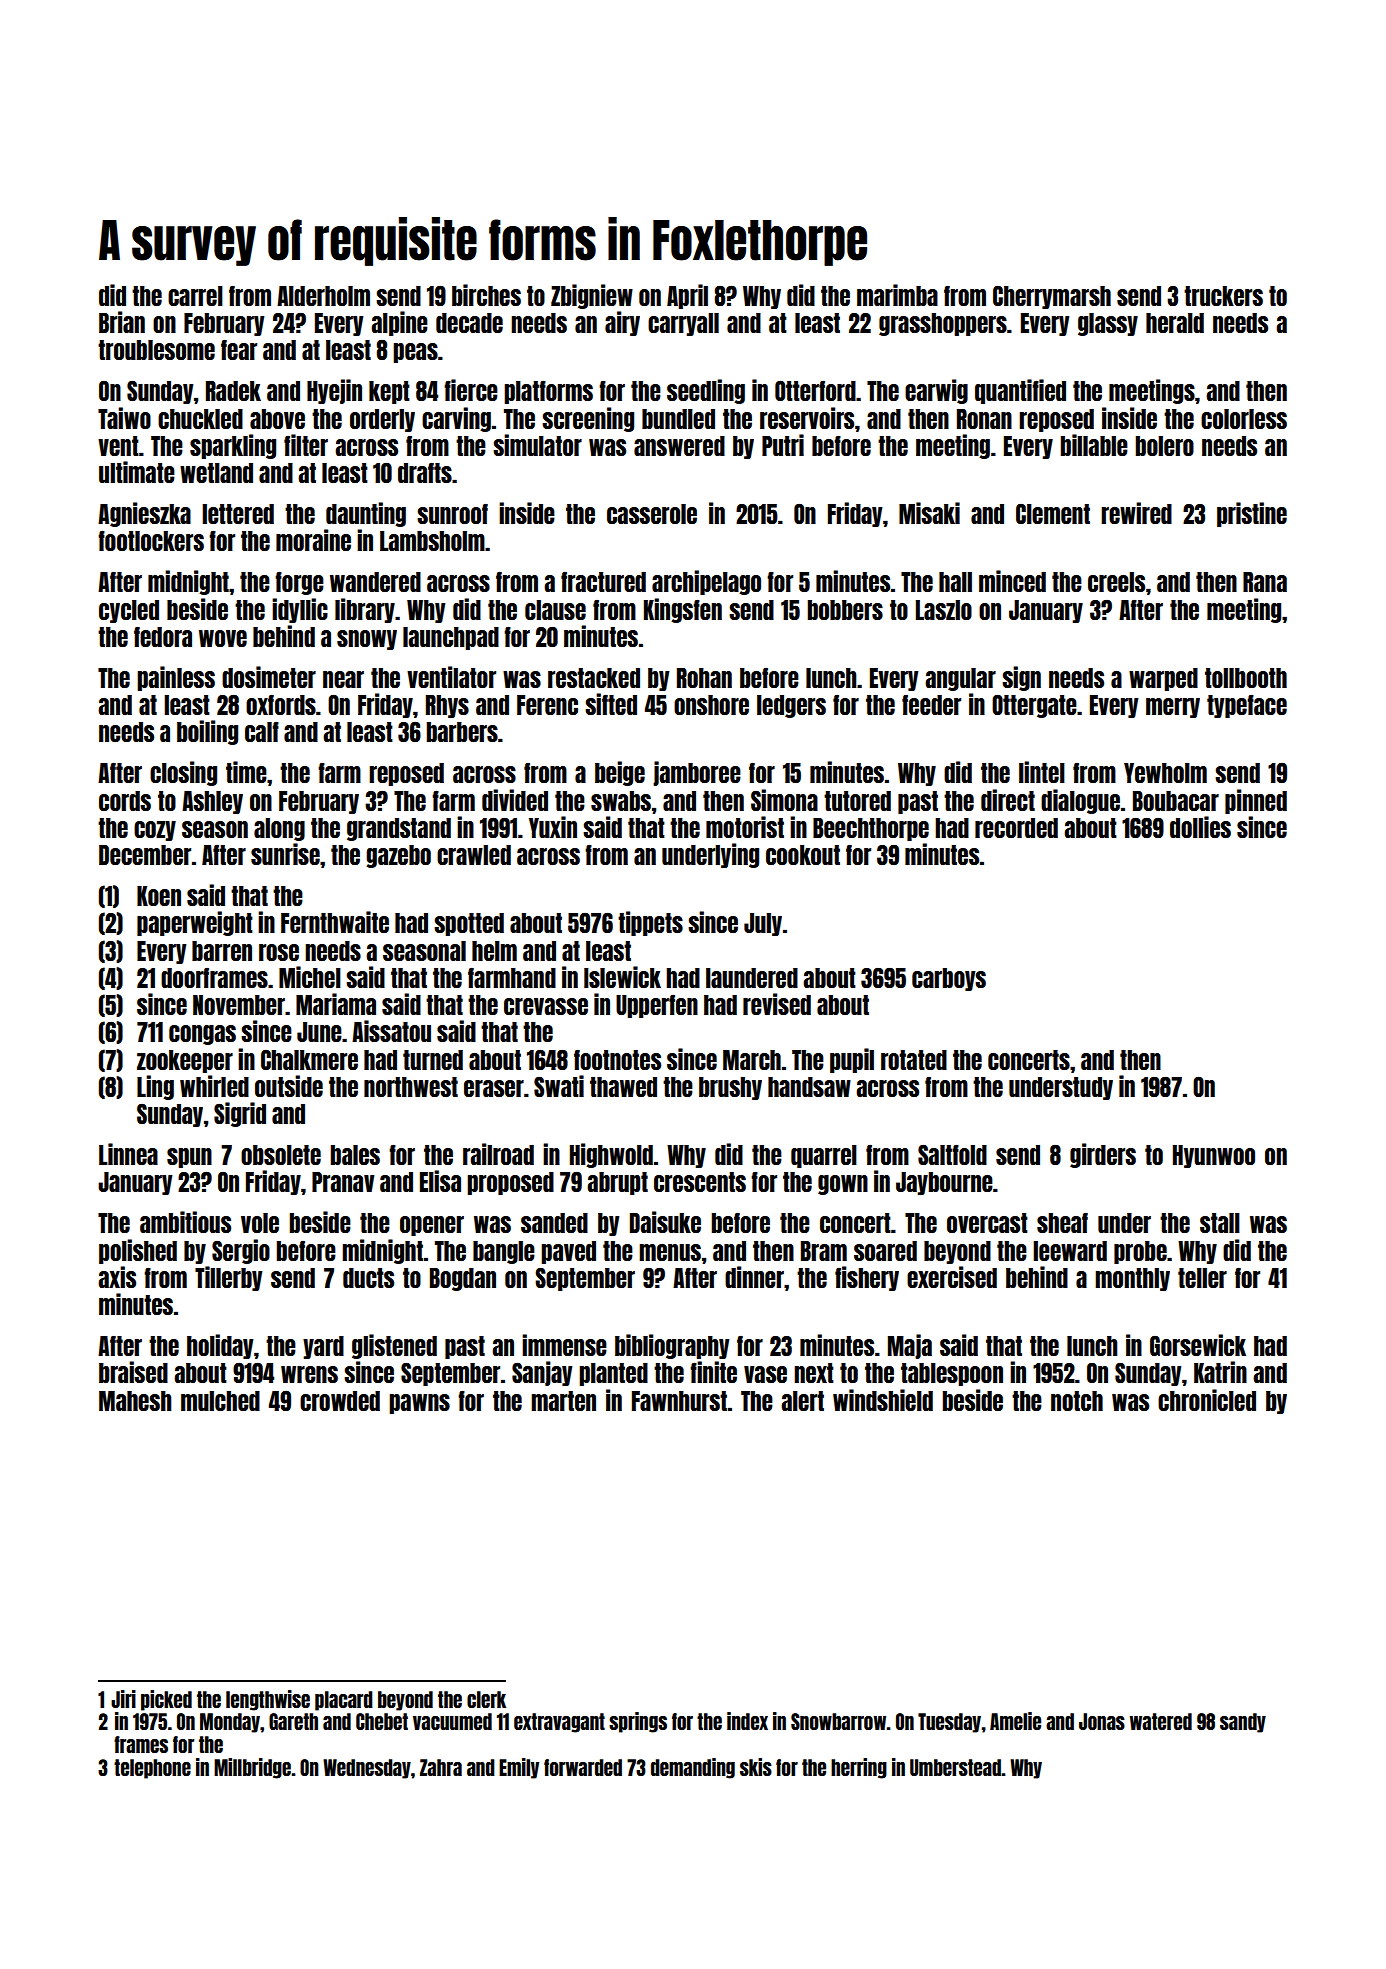 This screenshot has width=1386, height=1969. What do you see at coordinates (123, 1699) in the screenshot?
I see `Jiri` at bounding box center [123, 1699].
